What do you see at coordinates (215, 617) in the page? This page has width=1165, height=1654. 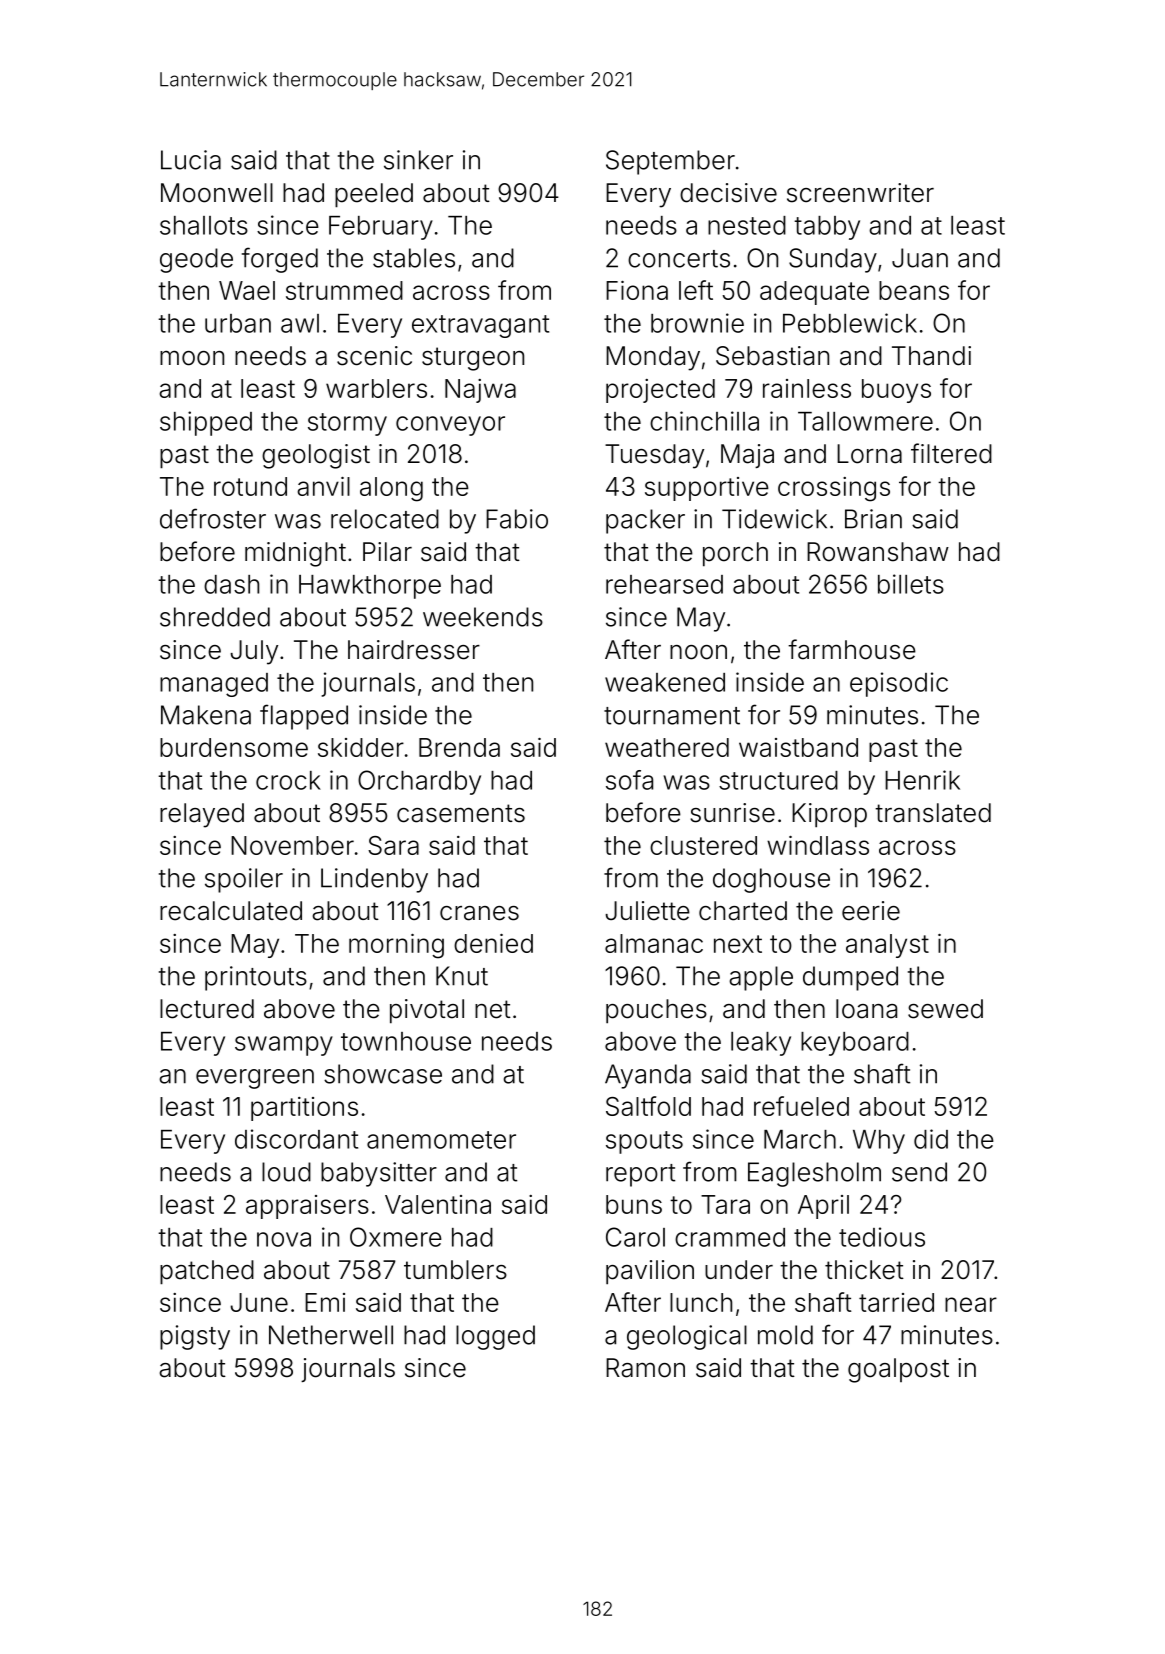 I see `shredded` at bounding box center [215, 617].
